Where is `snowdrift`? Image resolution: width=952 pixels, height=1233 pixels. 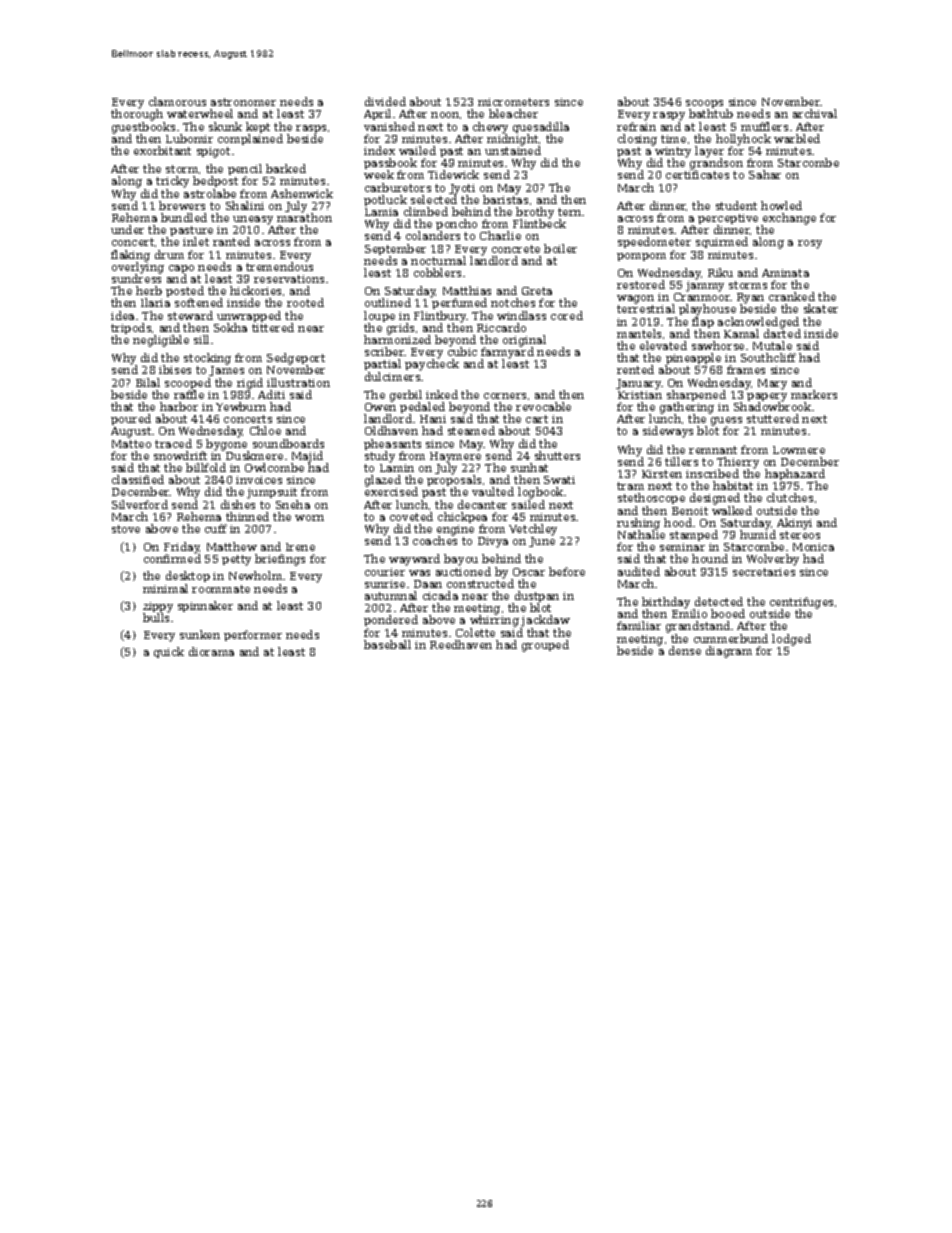
snowdrift is located at coordinates (180, 455).
